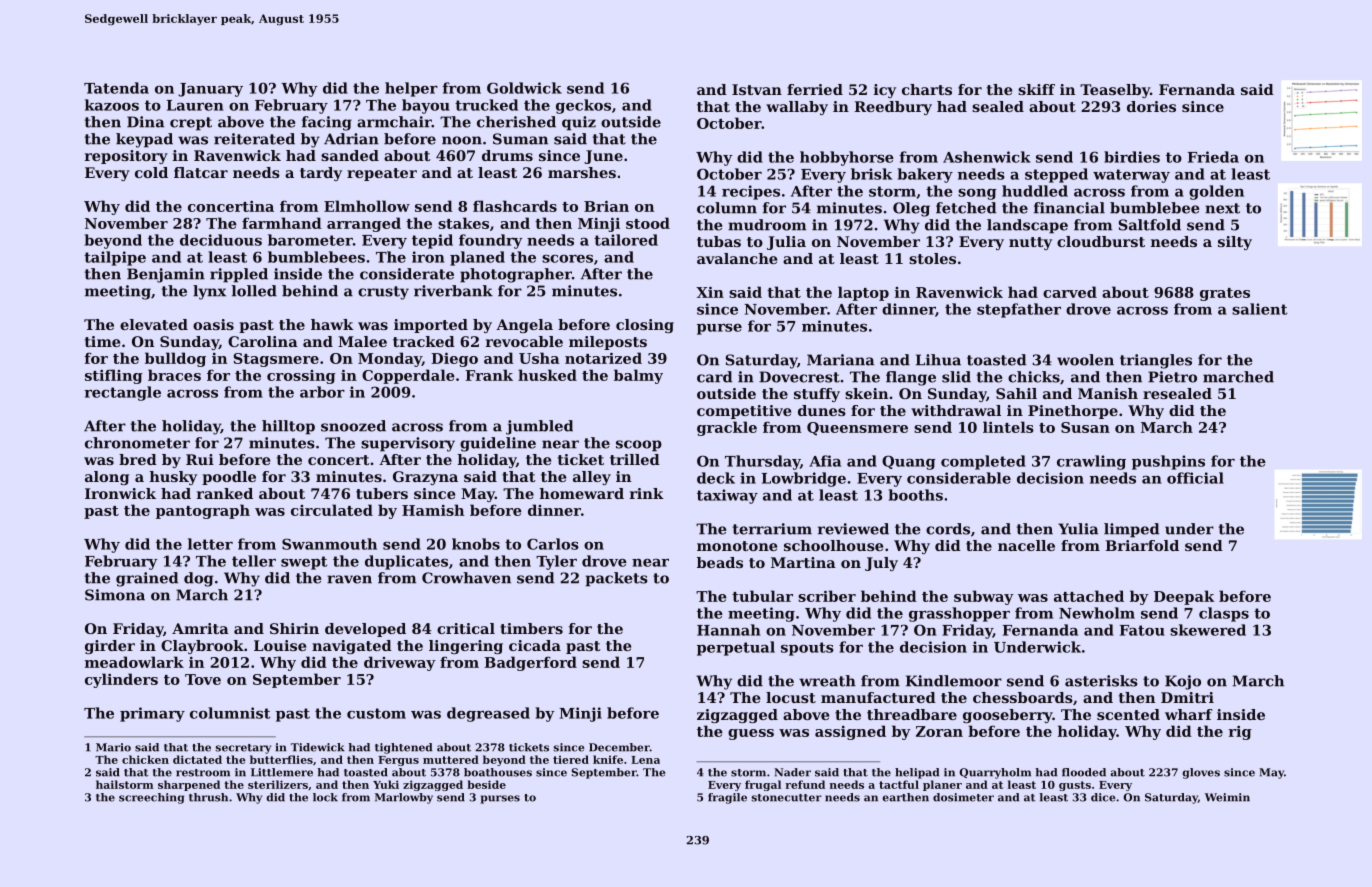  Describe the element at coordinates (151, 798) in the screenshot. I see `screeching` at that location.
